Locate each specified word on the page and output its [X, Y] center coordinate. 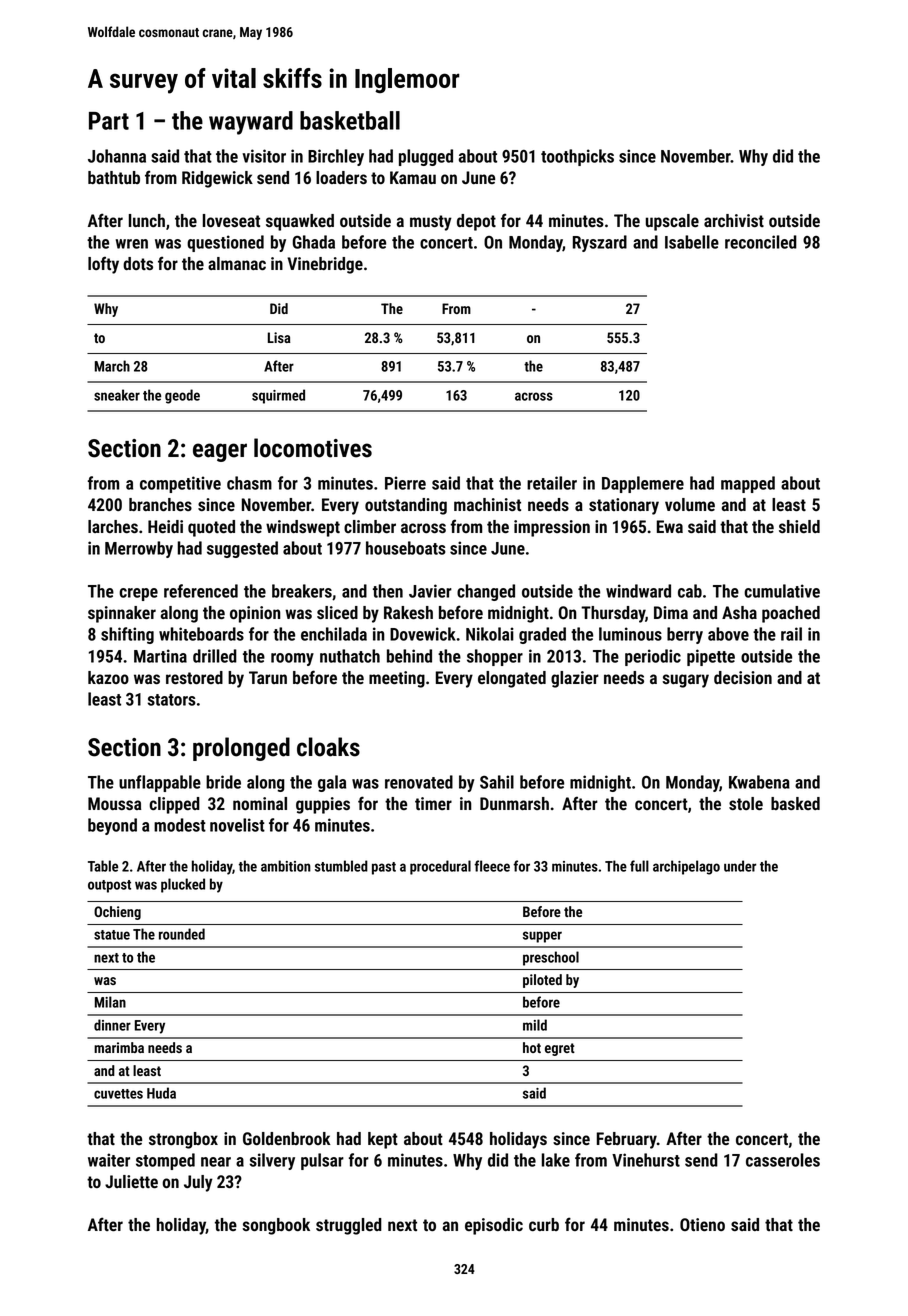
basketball [350, 120]
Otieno [702, 1224]
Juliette [131, 1181]
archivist [734, 220]
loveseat [231, 220]
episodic [494, 1226]
